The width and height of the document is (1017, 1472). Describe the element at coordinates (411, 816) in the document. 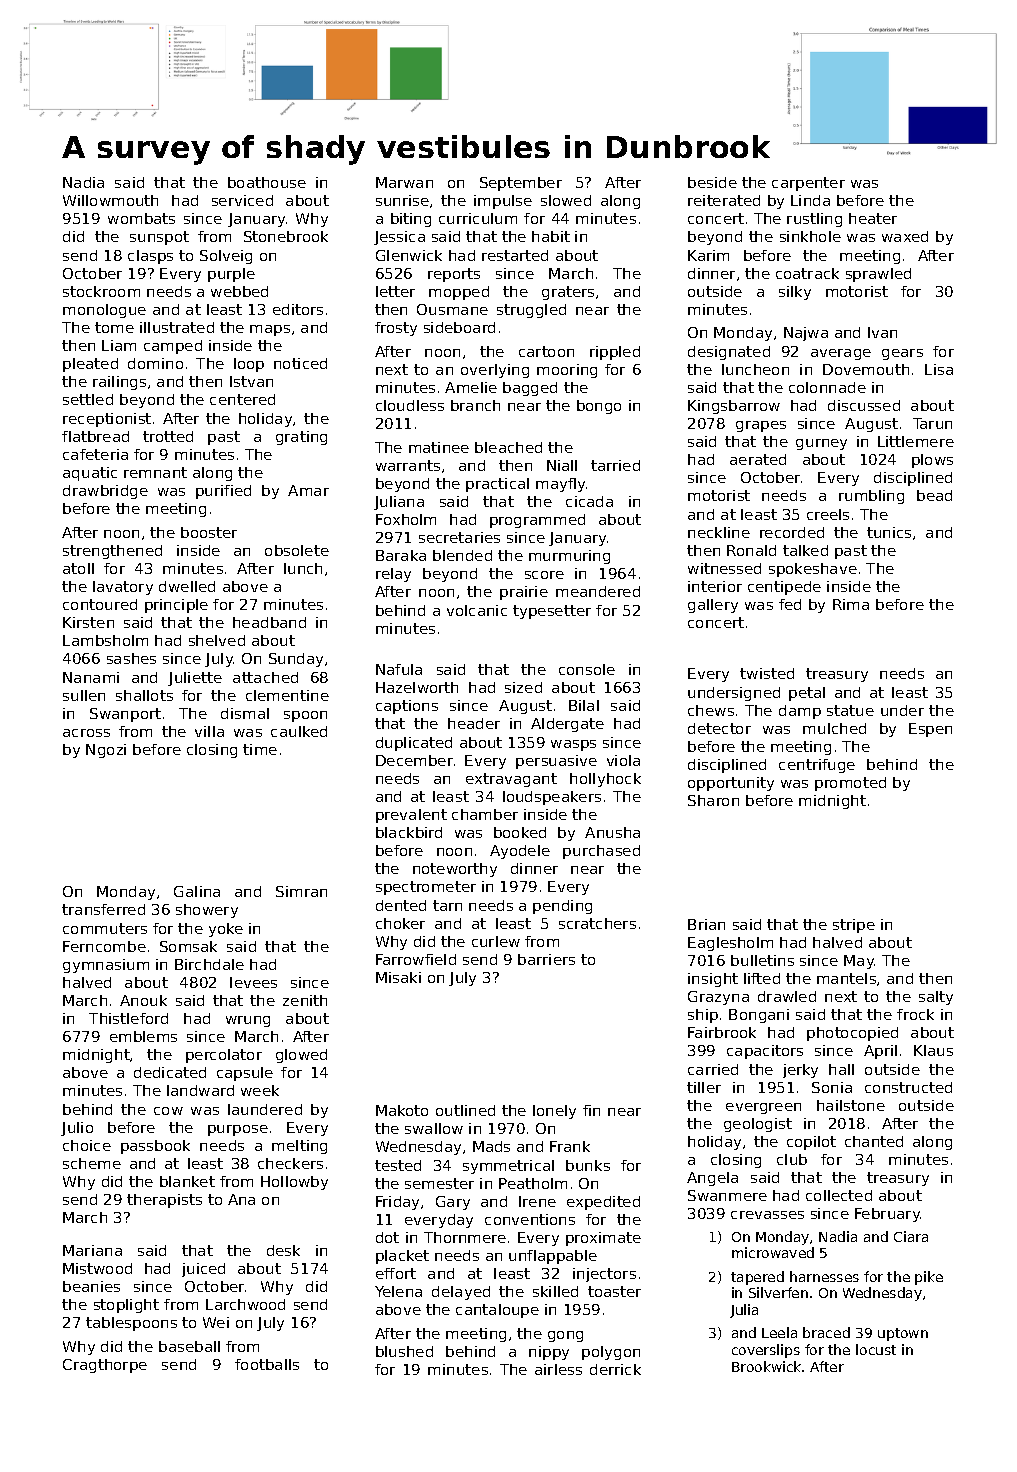

I see `prevalent` at that location.
